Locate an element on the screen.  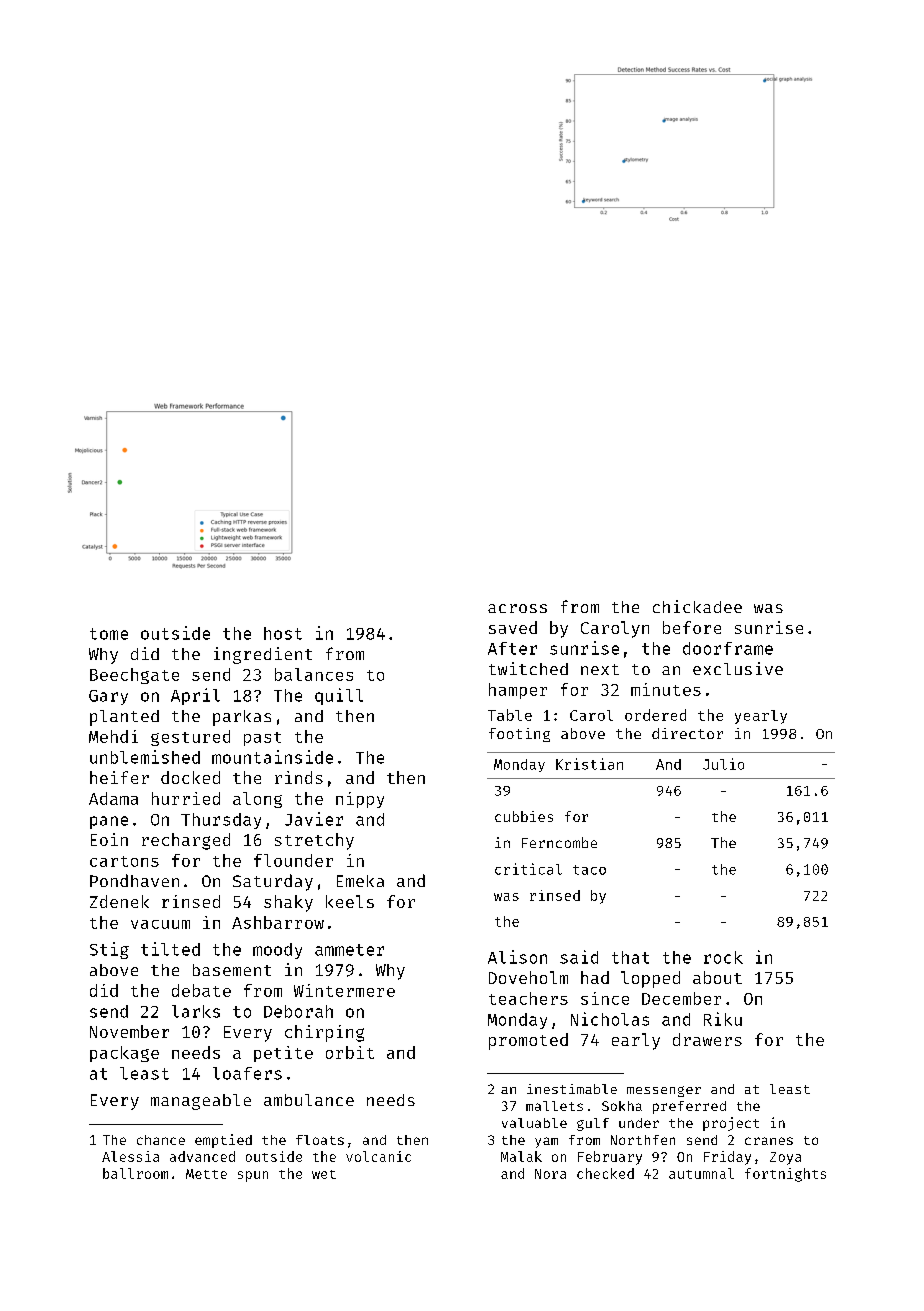
taco is located at coordinates (589, 870).
